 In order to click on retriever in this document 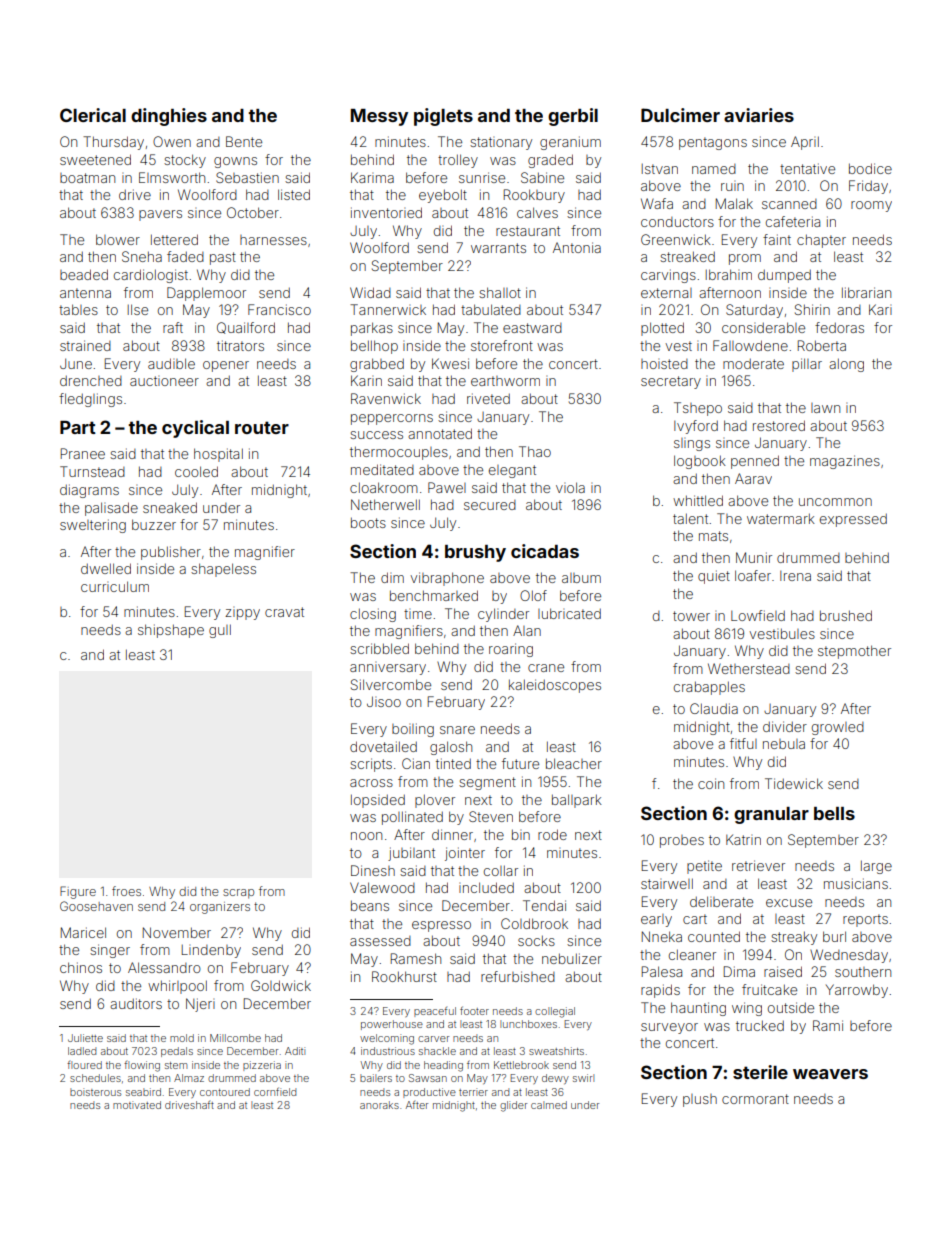, I will do `click(758, 865)`.
